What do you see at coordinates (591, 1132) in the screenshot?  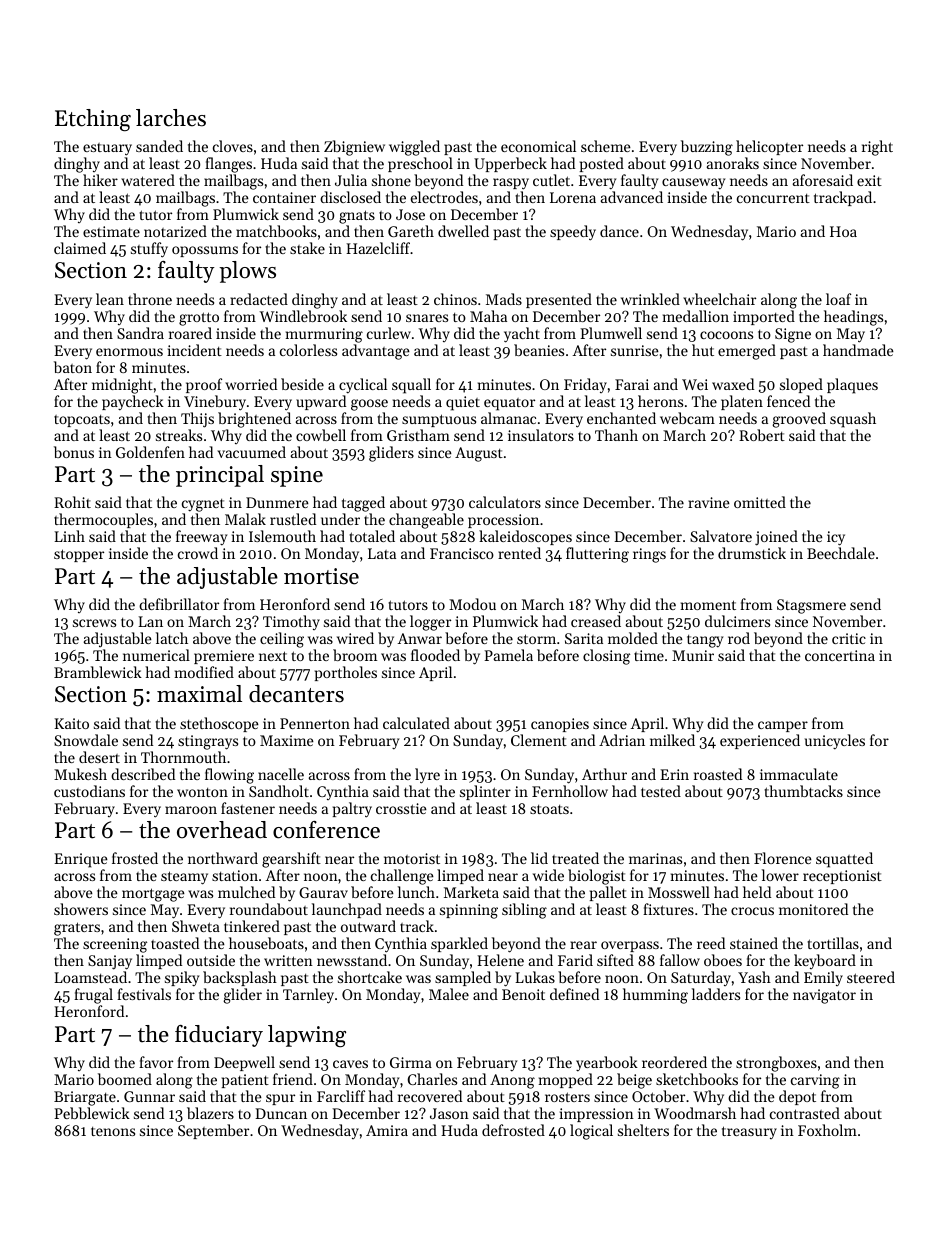 I see `logical` at bounding box center [591, 1132].
